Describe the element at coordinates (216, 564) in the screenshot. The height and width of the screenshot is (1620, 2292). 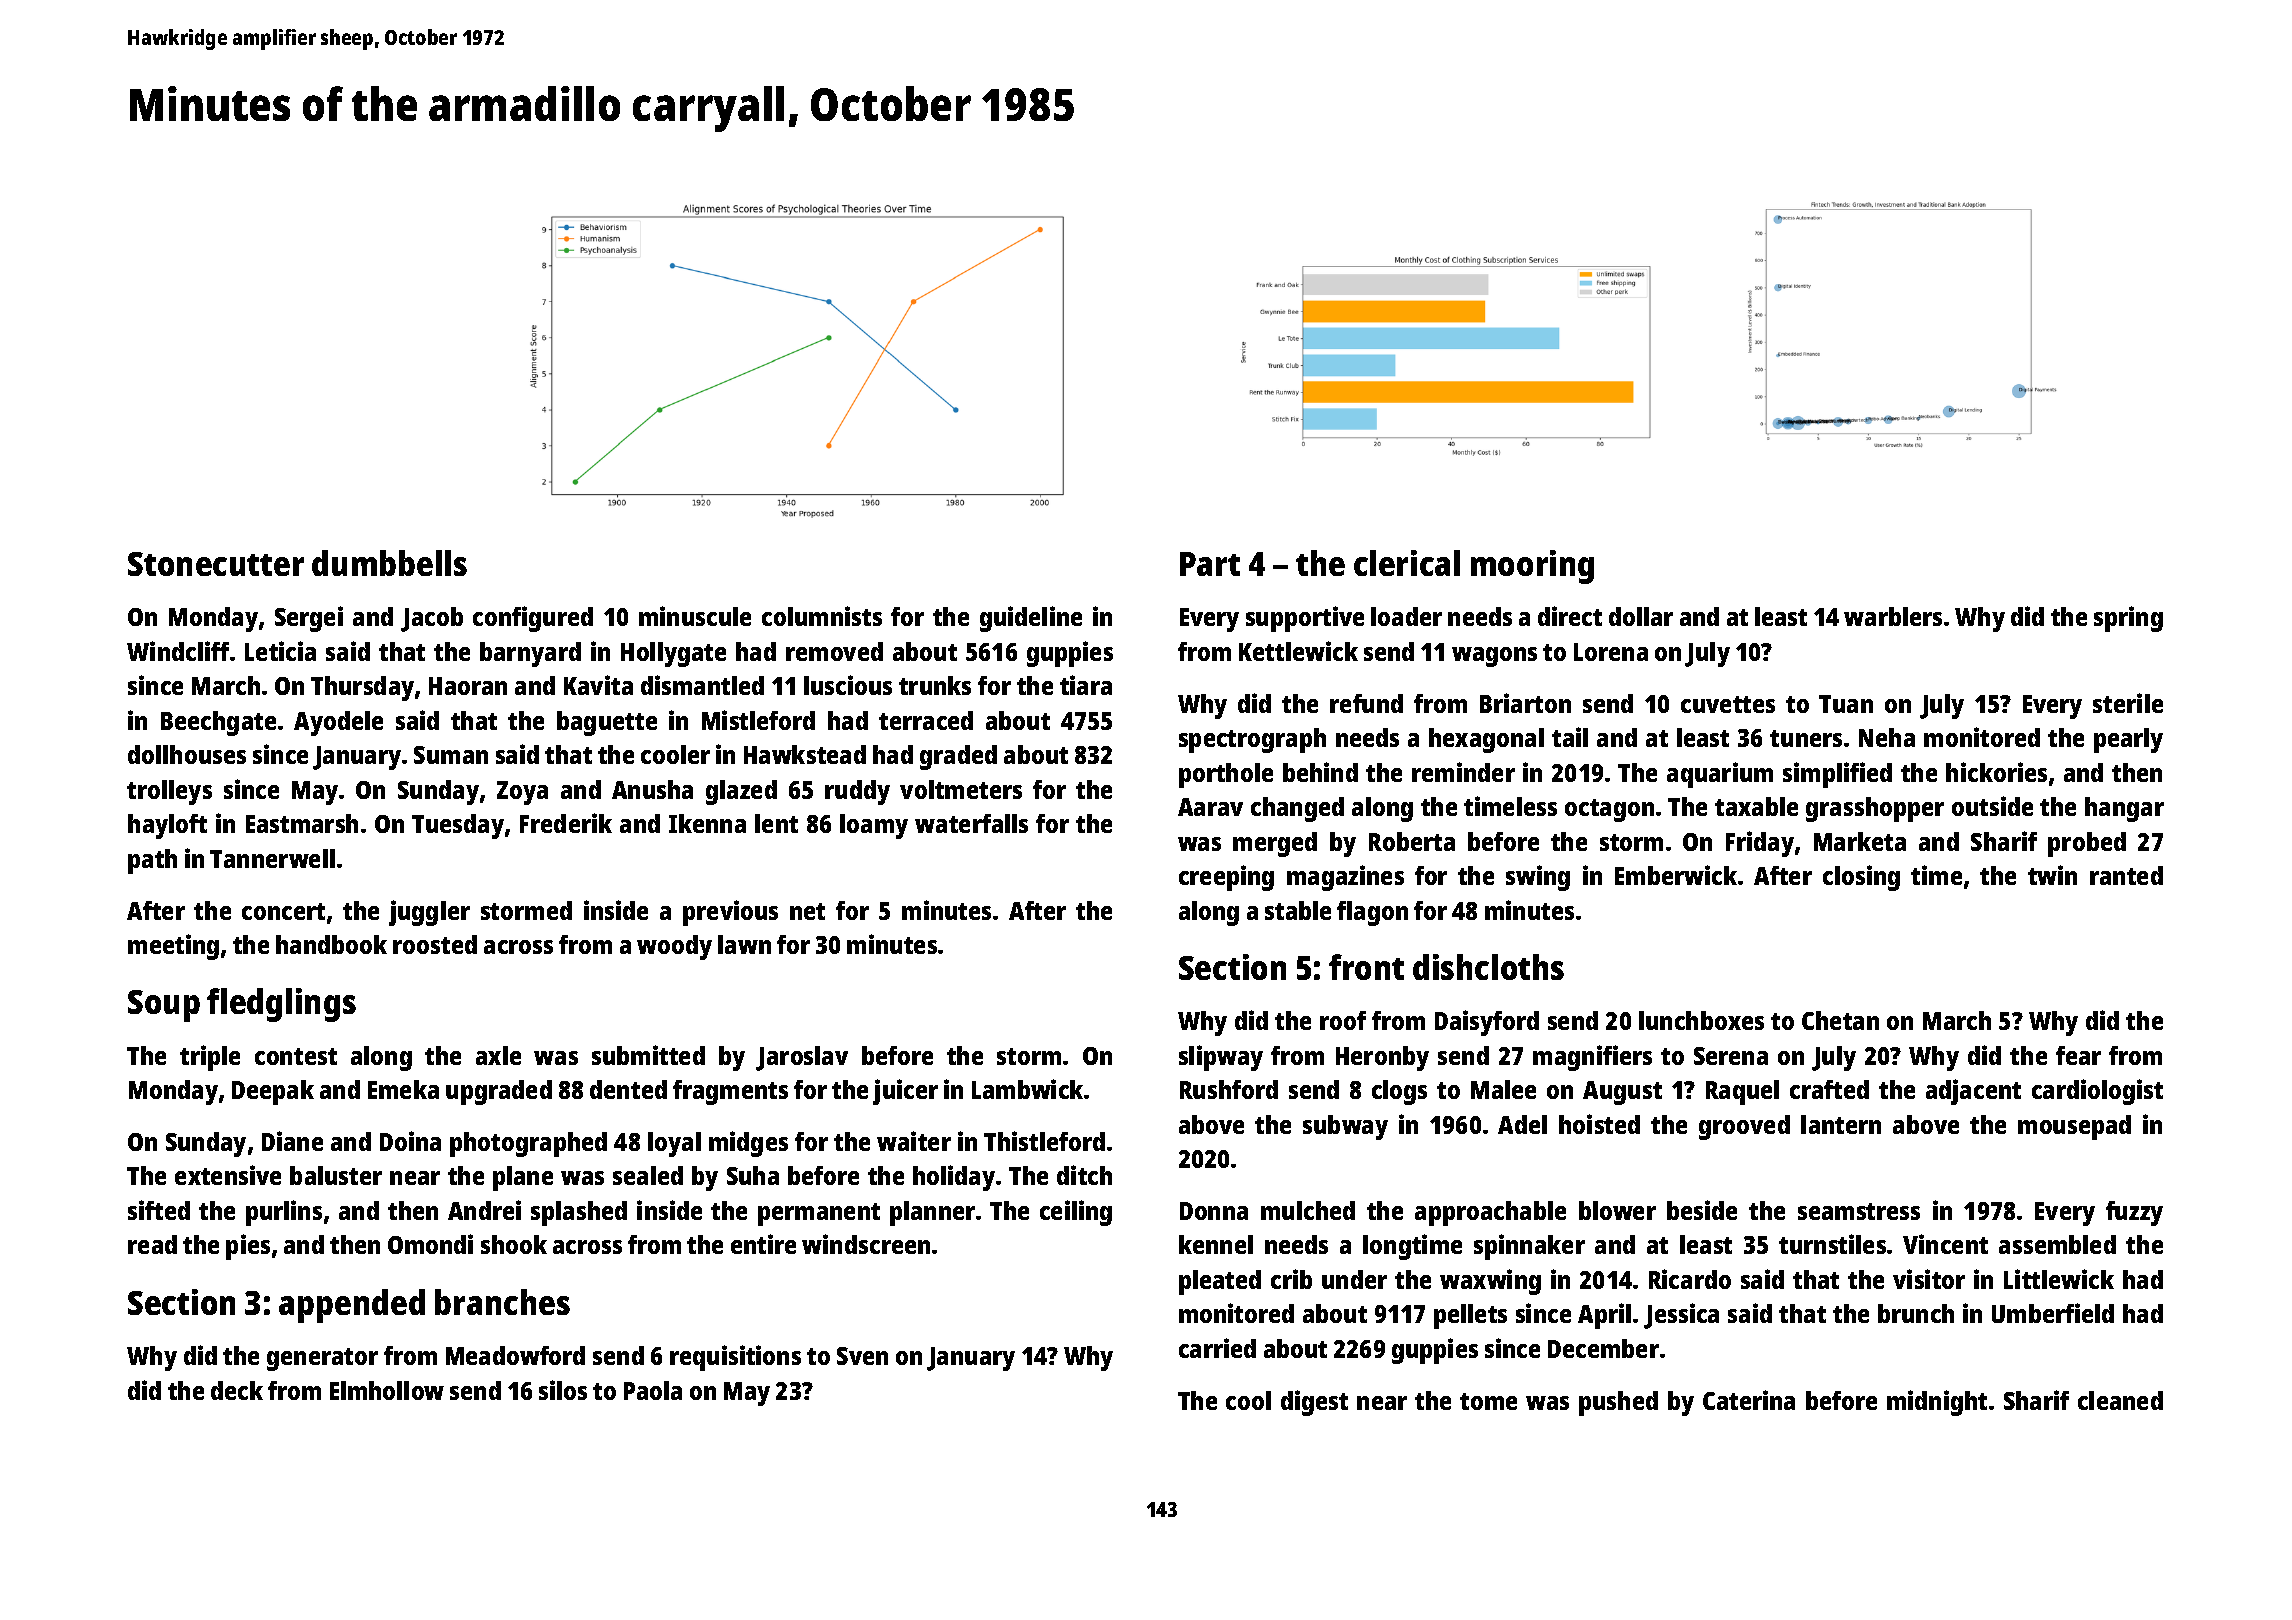
I see `Stonecutter` at that location.
